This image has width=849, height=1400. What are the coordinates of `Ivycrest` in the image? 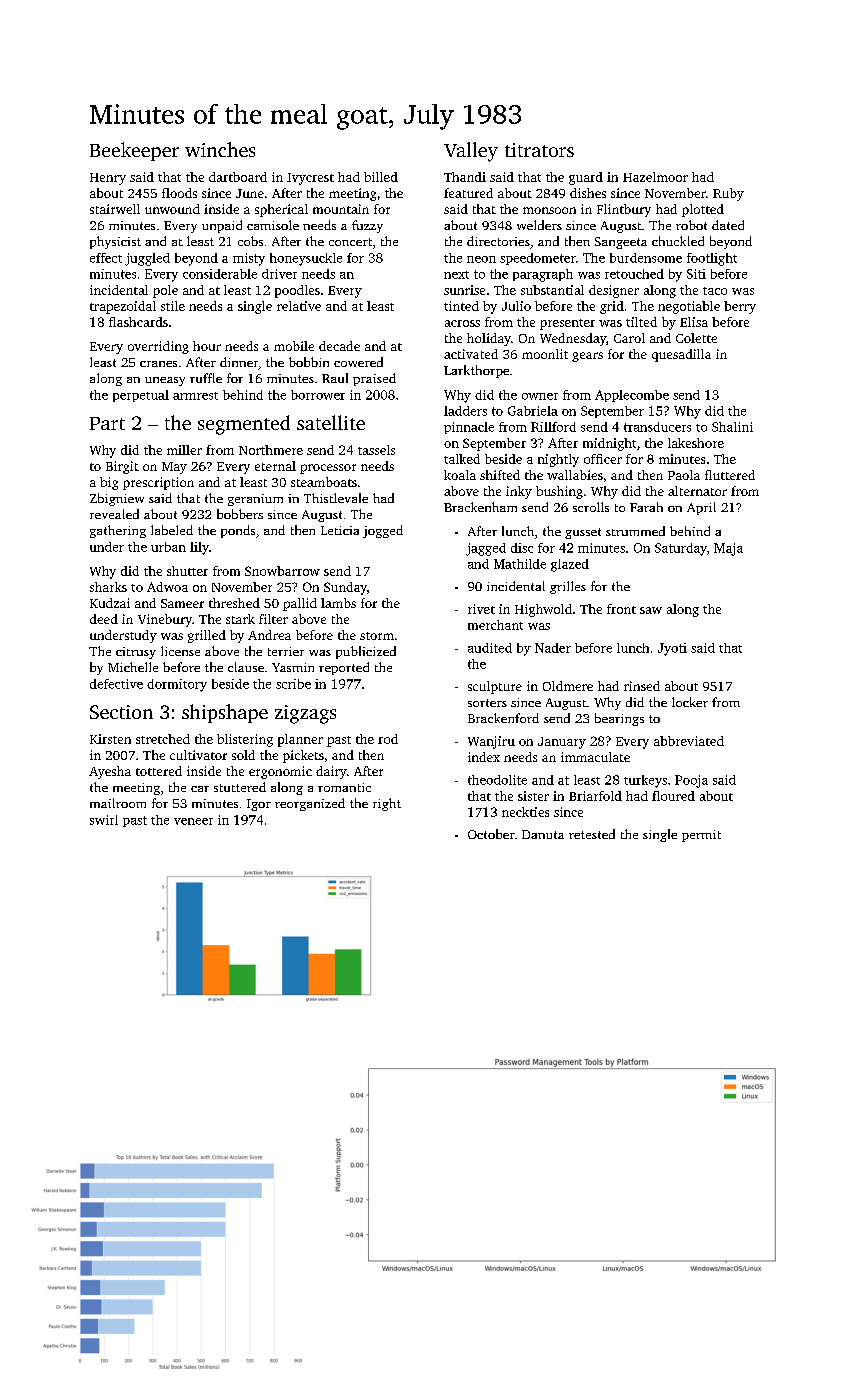 It's located at (310, 179).
